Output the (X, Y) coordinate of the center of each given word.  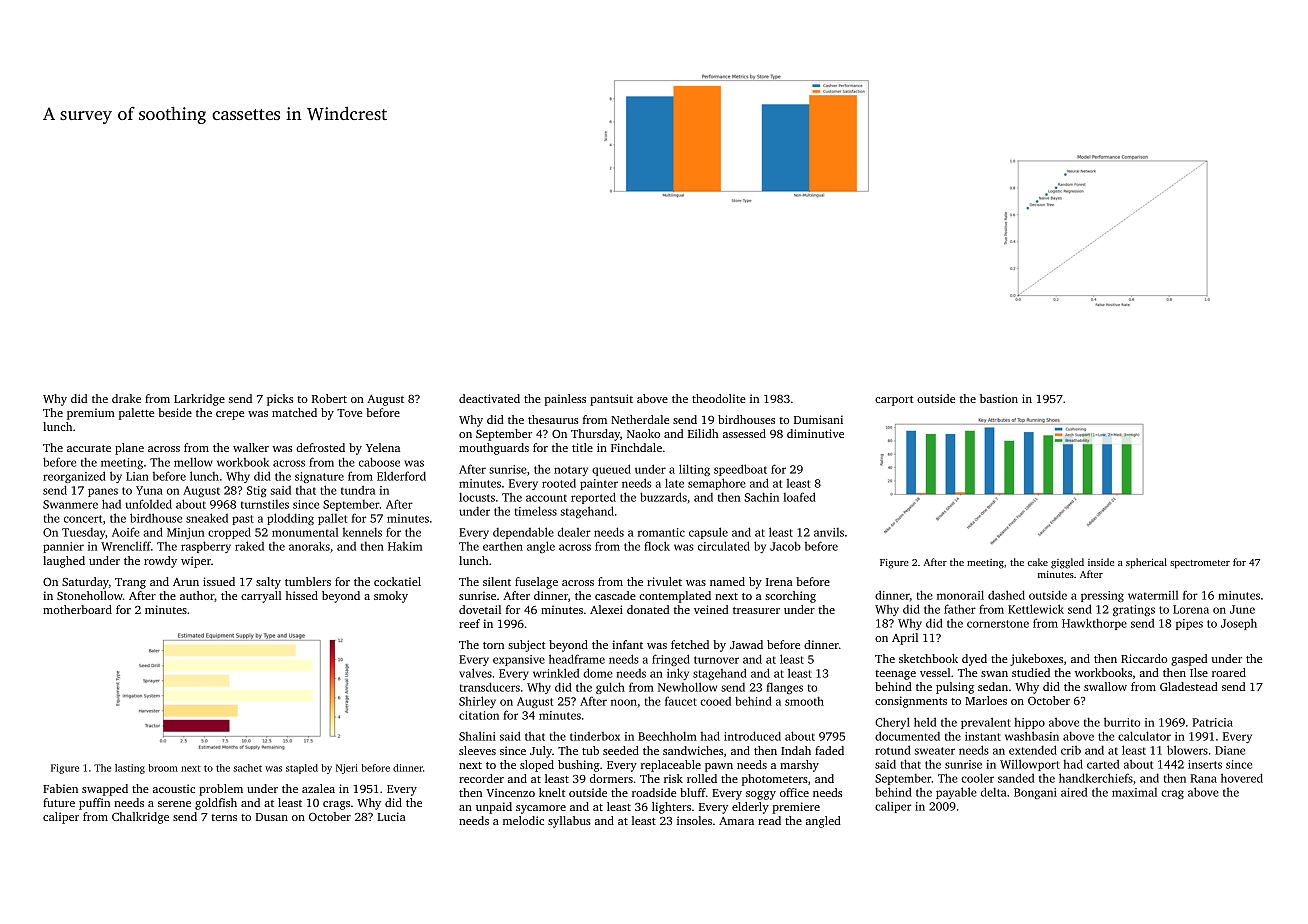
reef (469, 623)
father (960, 609)
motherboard (77, 609)
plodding (290, 519)
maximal (1134, 792)
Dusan (271, 817)
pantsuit (611, 400)
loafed (799, 497)
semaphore (717, 484)
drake (126, 398)
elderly (750, 808)
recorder (481, 778)
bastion (999, 398)
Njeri (347, 769)
